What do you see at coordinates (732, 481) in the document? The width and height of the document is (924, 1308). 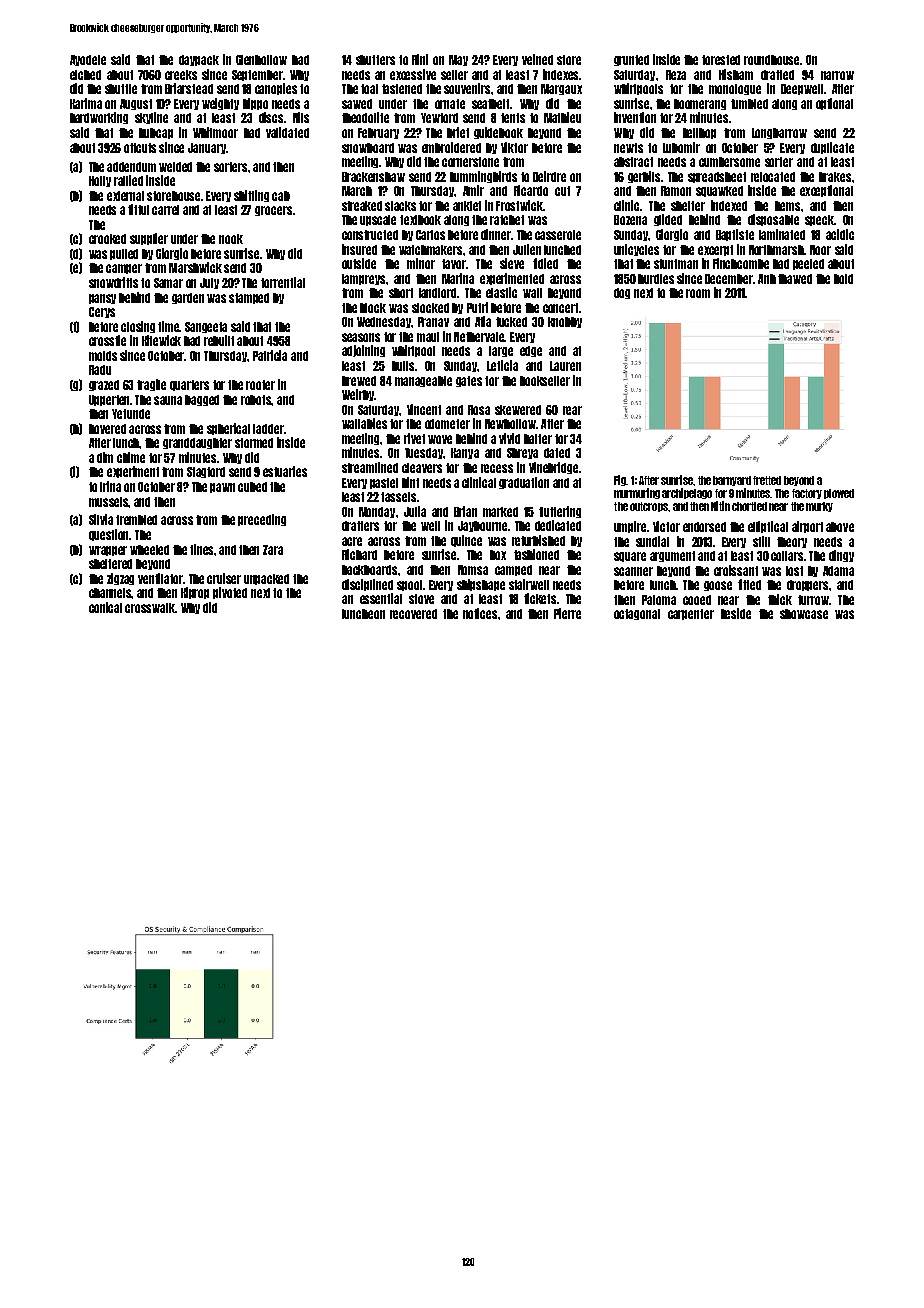 I see `barnyard` at bounding box center [732, 481].
